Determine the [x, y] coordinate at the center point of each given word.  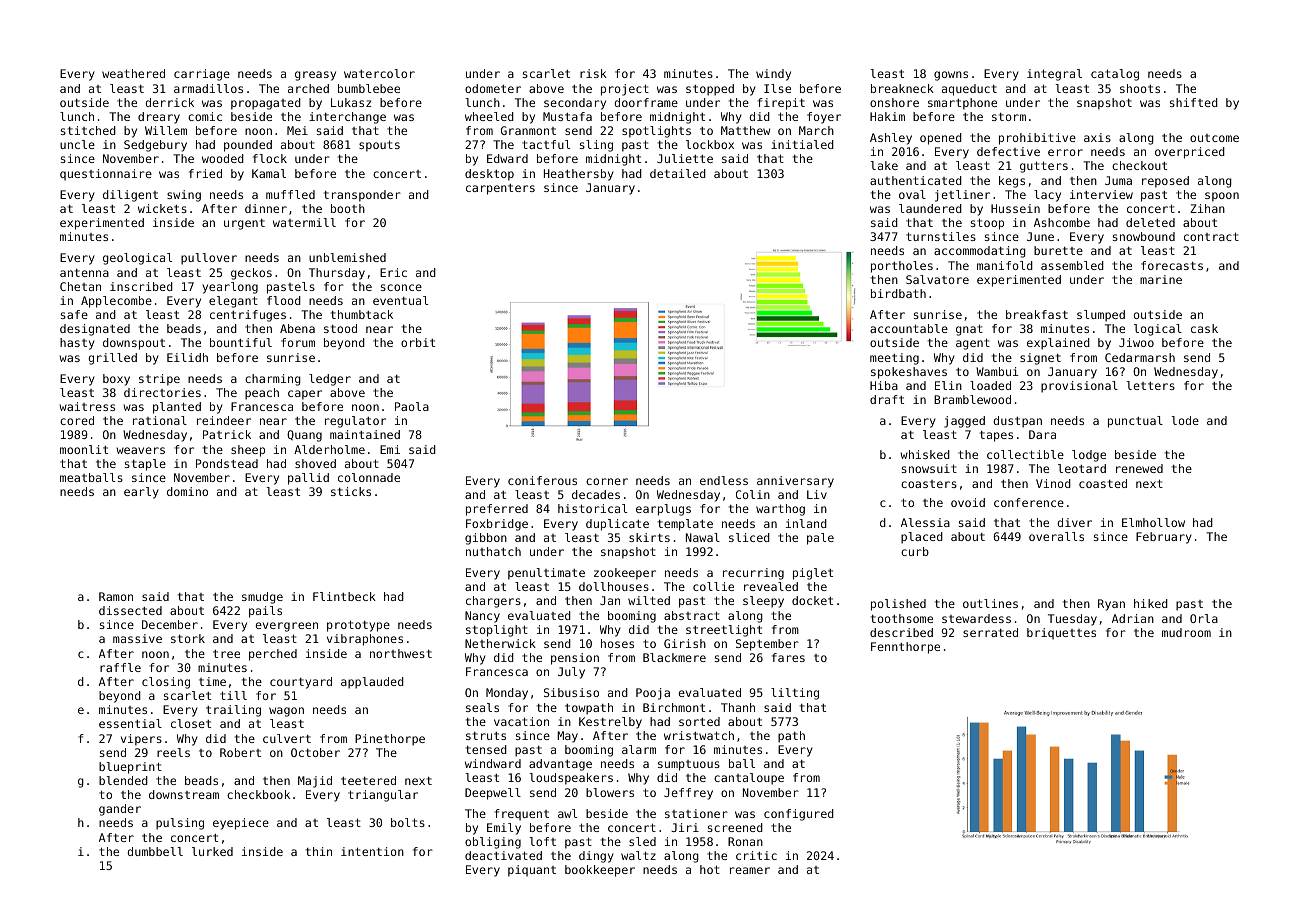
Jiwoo [1136, 342]
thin [319, 851]
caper [305, 395]
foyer [824, 118]
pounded [248, 146]
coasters [929, 484]
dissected [130, 610]
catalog [1115, 75]
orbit [418, 342]
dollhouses [614, 586]
